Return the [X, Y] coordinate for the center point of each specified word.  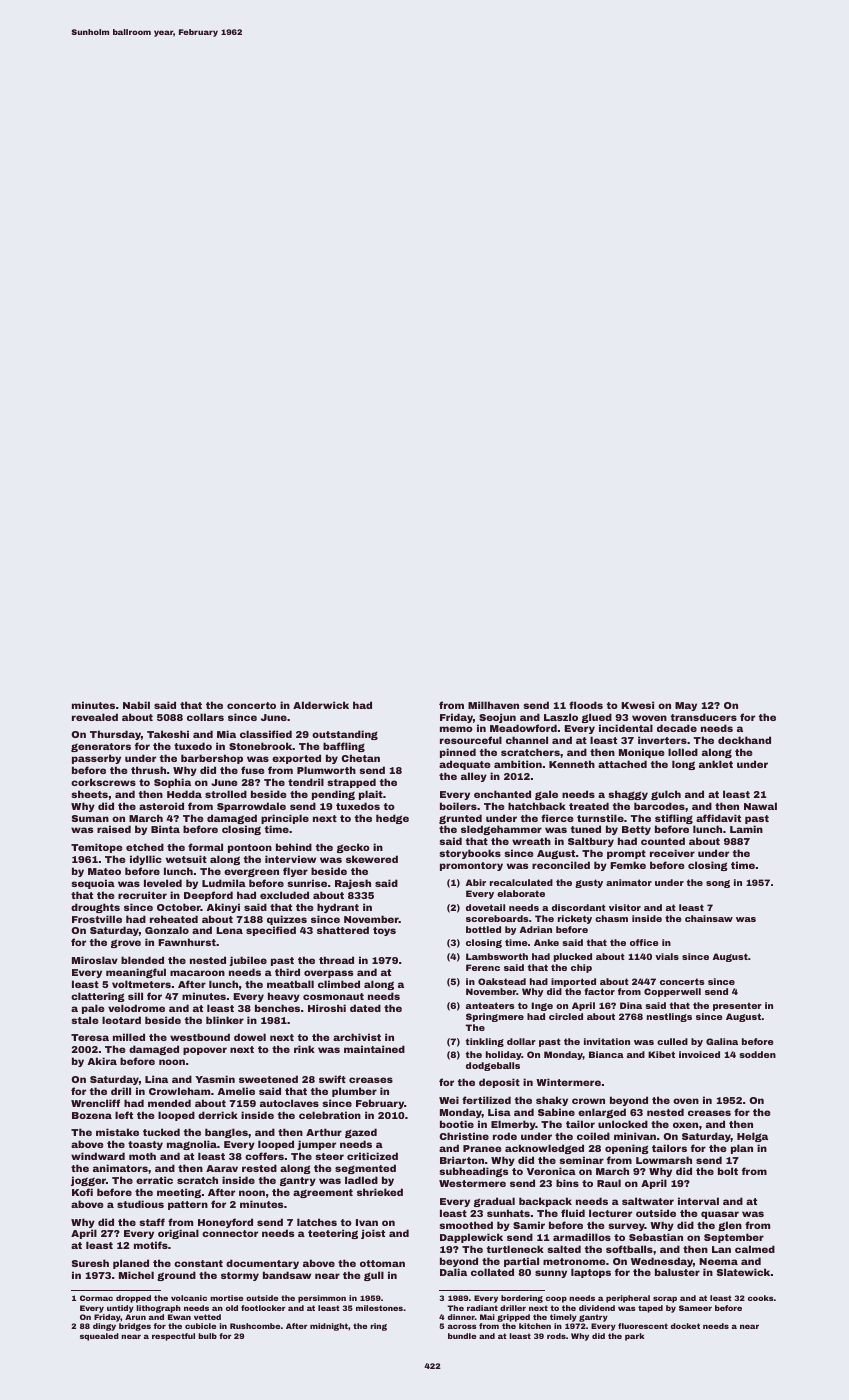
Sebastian [656, 1237]
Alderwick [321, 705]
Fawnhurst [187, 942]
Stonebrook [261, 746]
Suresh [90, 1263]
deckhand [744, 740]
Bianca [606, 1054]
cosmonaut [333, 996]
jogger [88, 1181]
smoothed [466, 1225]
